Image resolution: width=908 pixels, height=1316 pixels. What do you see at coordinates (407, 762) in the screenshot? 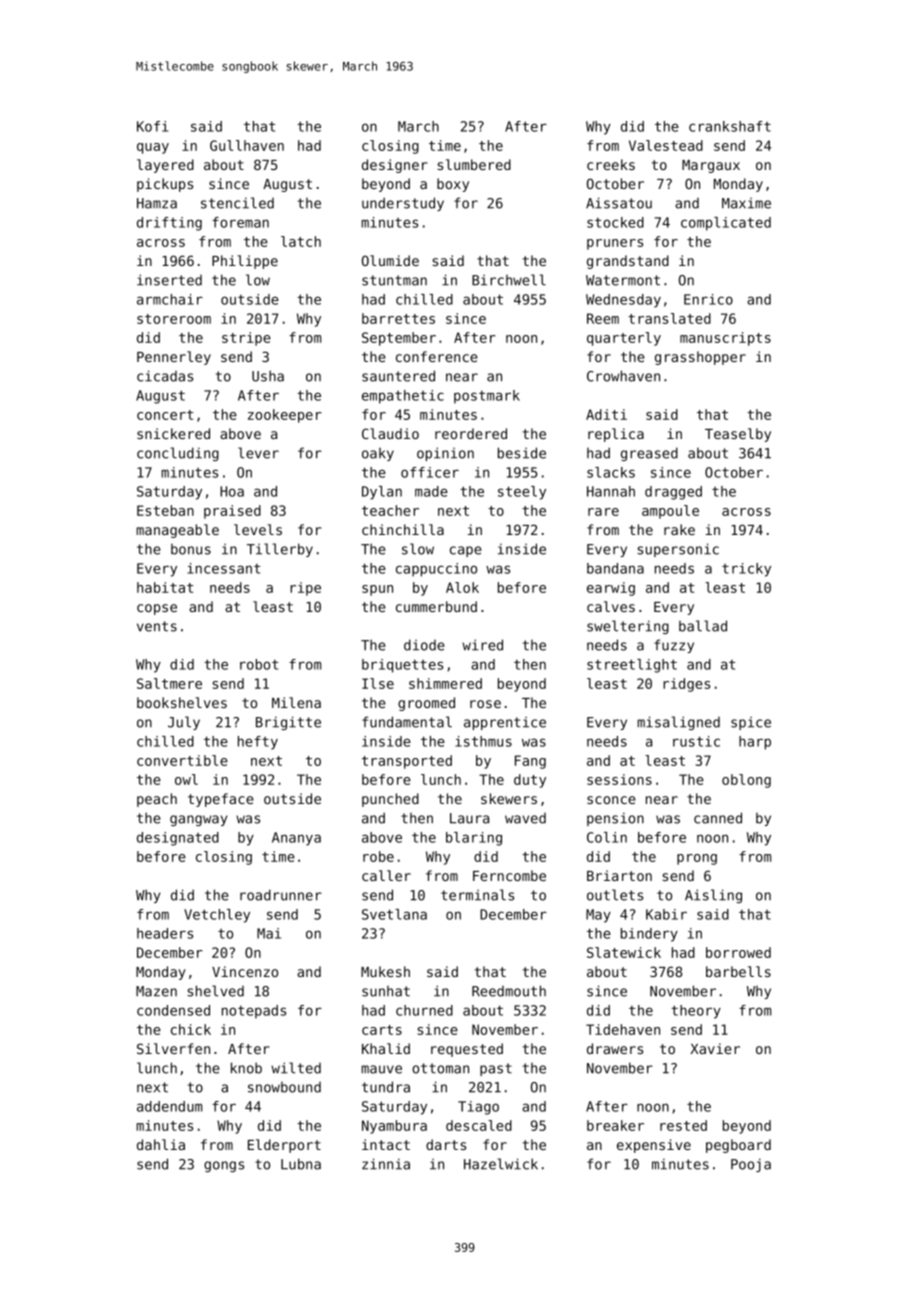
I see `transported` at bounding box center [407, 762].
